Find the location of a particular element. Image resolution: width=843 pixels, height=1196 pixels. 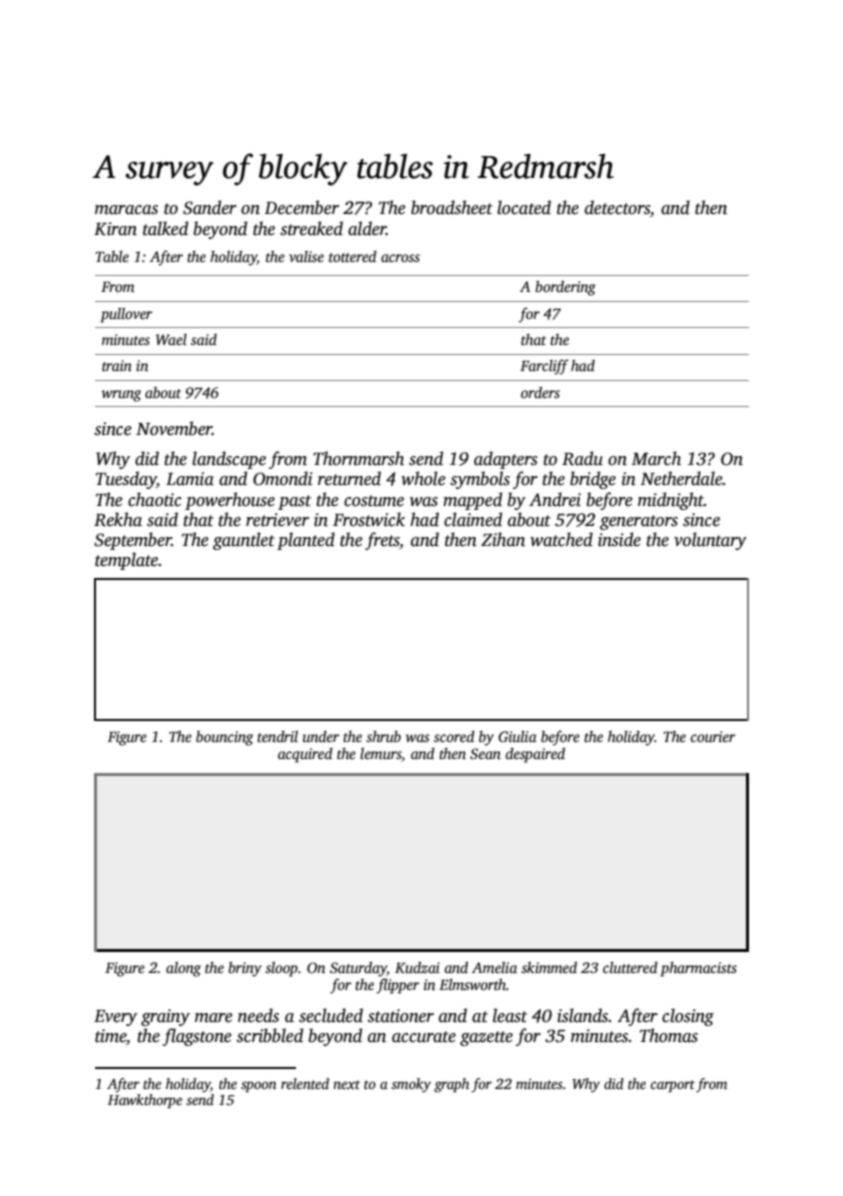

Sean is located at coordinates (485, 753).
